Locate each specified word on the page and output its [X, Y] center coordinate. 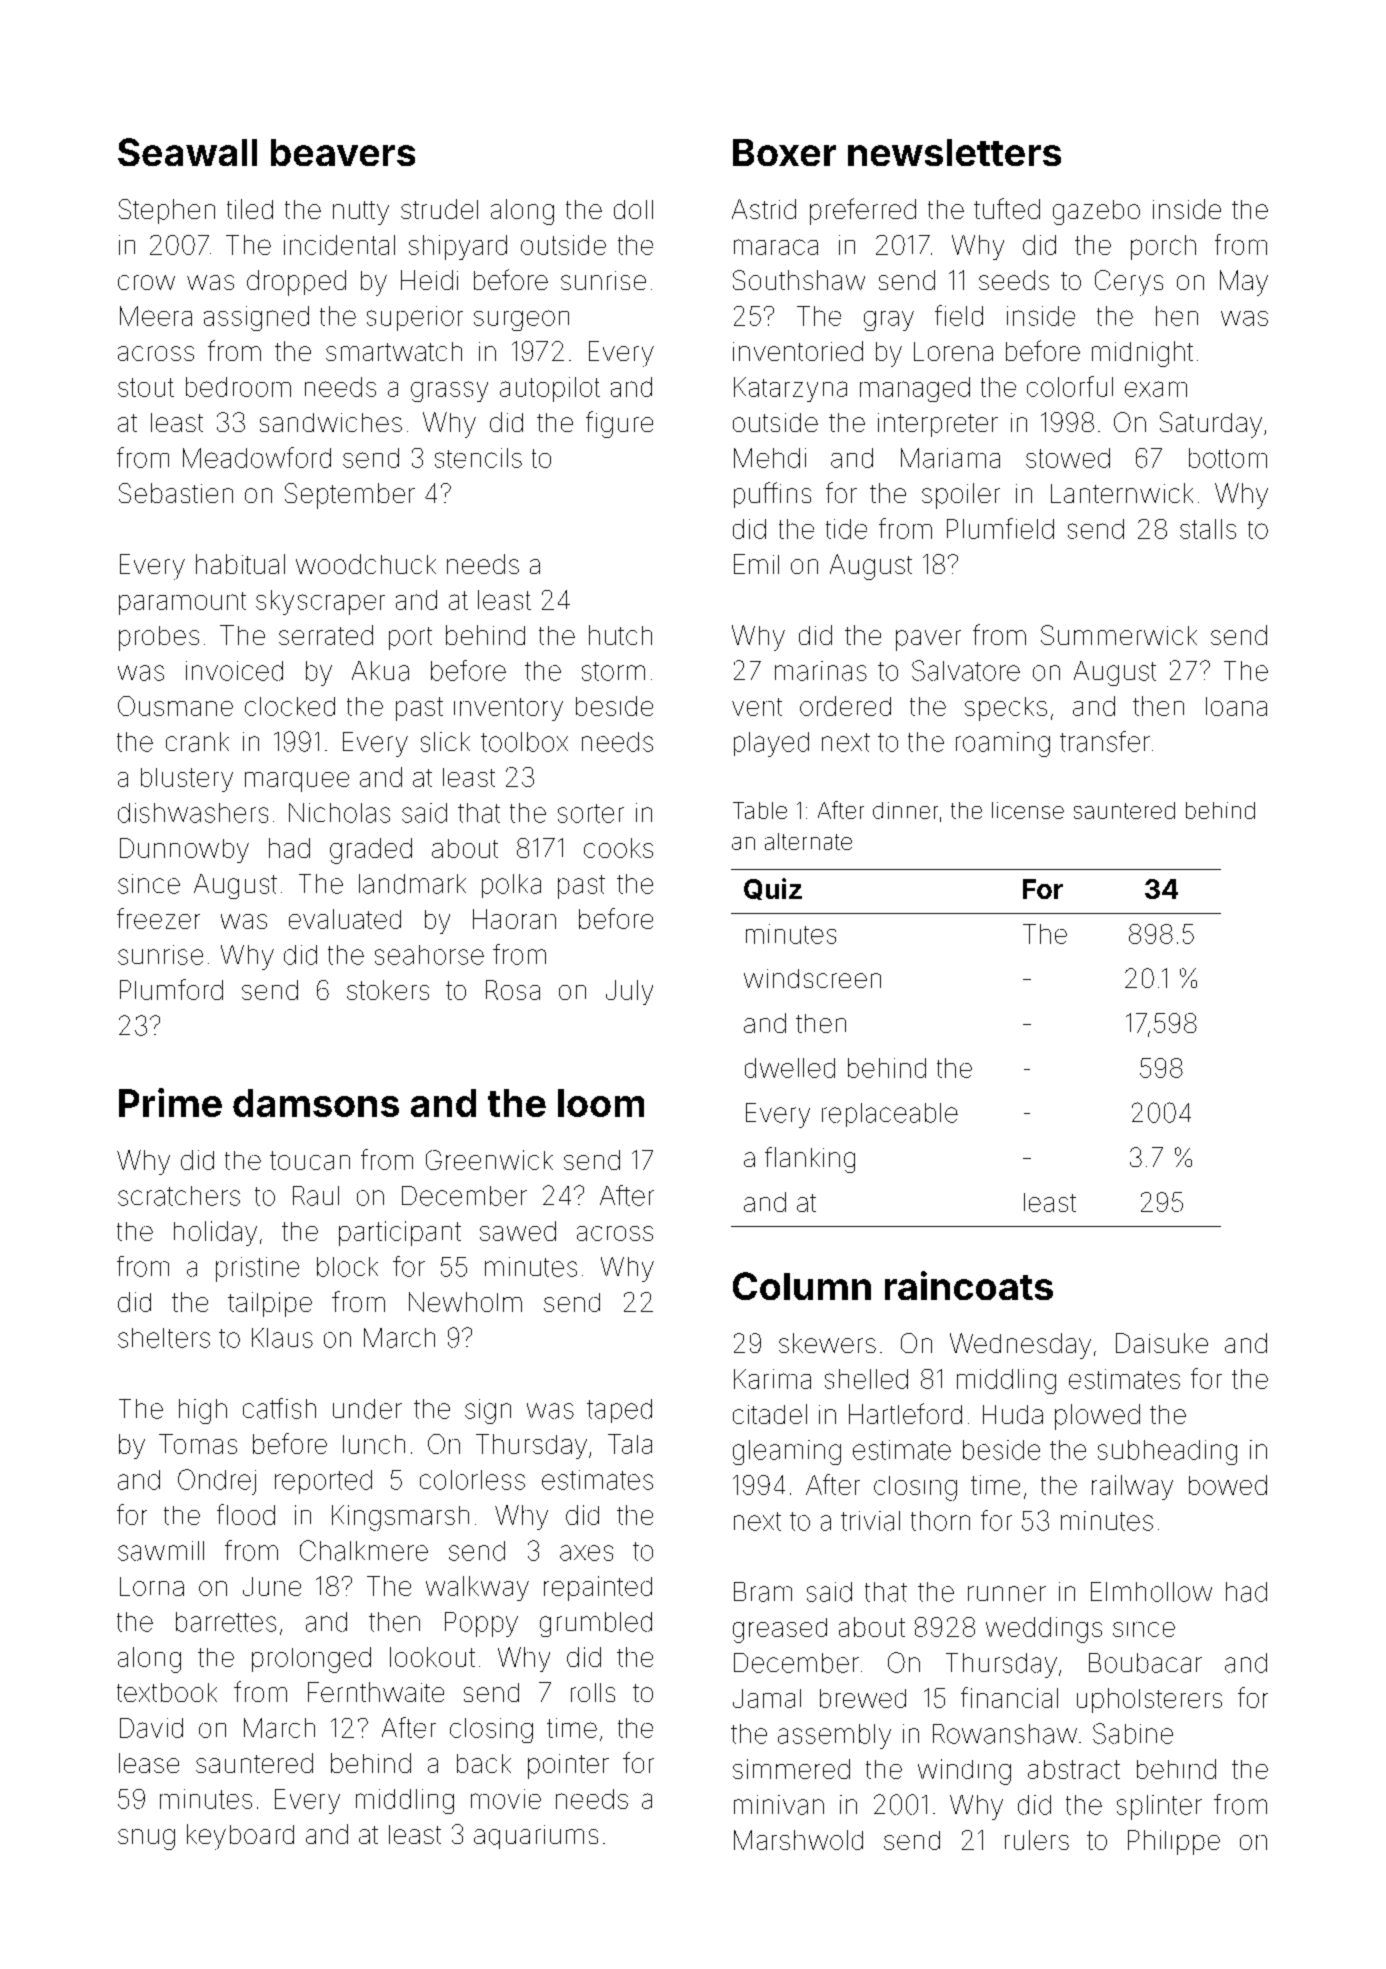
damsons [316, 1103]
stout [146, 387]
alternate [808, 841]
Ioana [1236, 706]
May [1244, 283]
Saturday [1211, 425]
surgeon [521, 320]
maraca [776, 247]
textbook [167, 1692]
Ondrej [217, 1482]
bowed [1228, 1485]
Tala [630, 1444]
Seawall [187, 152]
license [1028, 810]
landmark [412, 884]
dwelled [790, 1068]
